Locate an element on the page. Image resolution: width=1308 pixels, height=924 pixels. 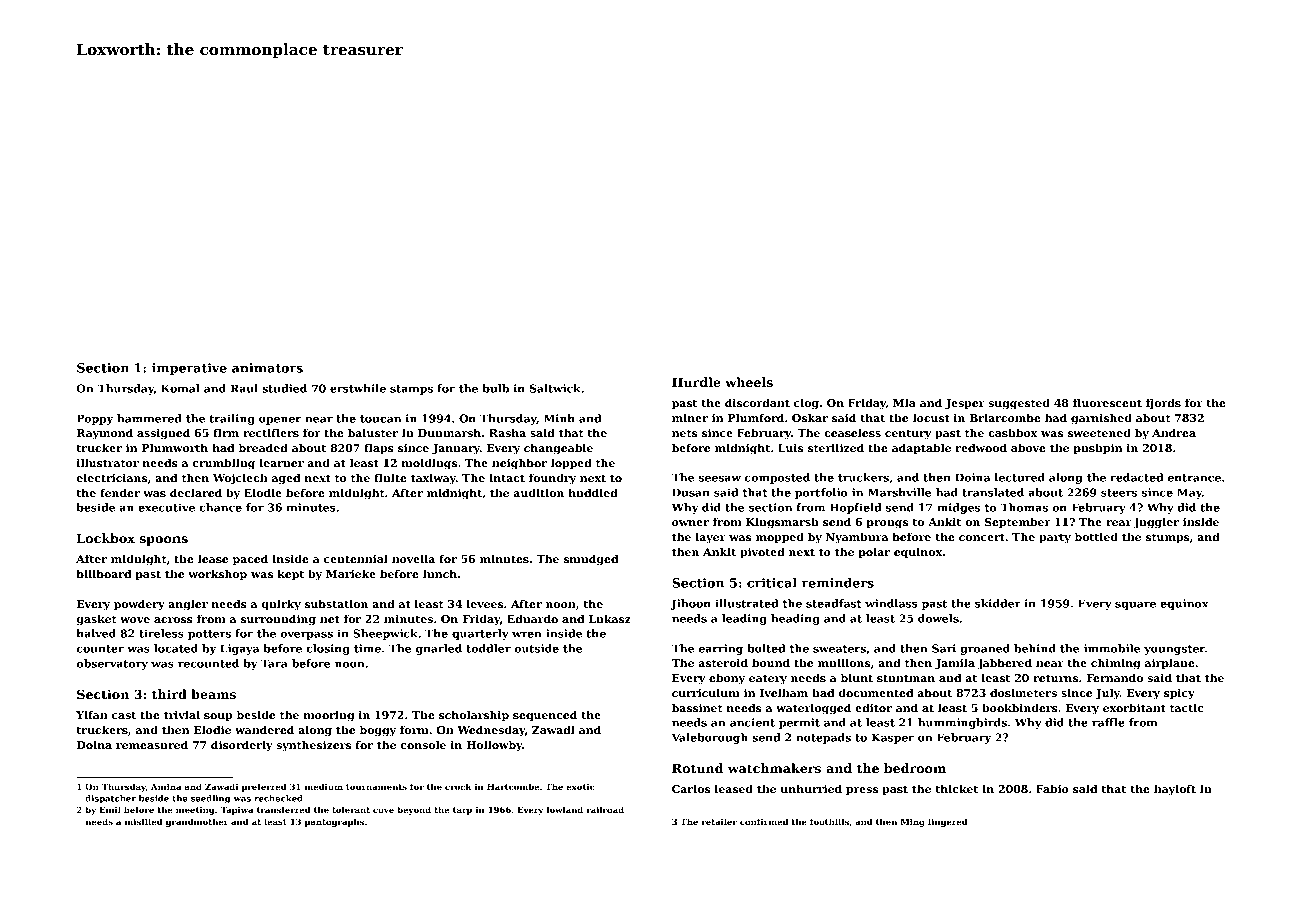
grandmother is located at coordinates (197, 822).
